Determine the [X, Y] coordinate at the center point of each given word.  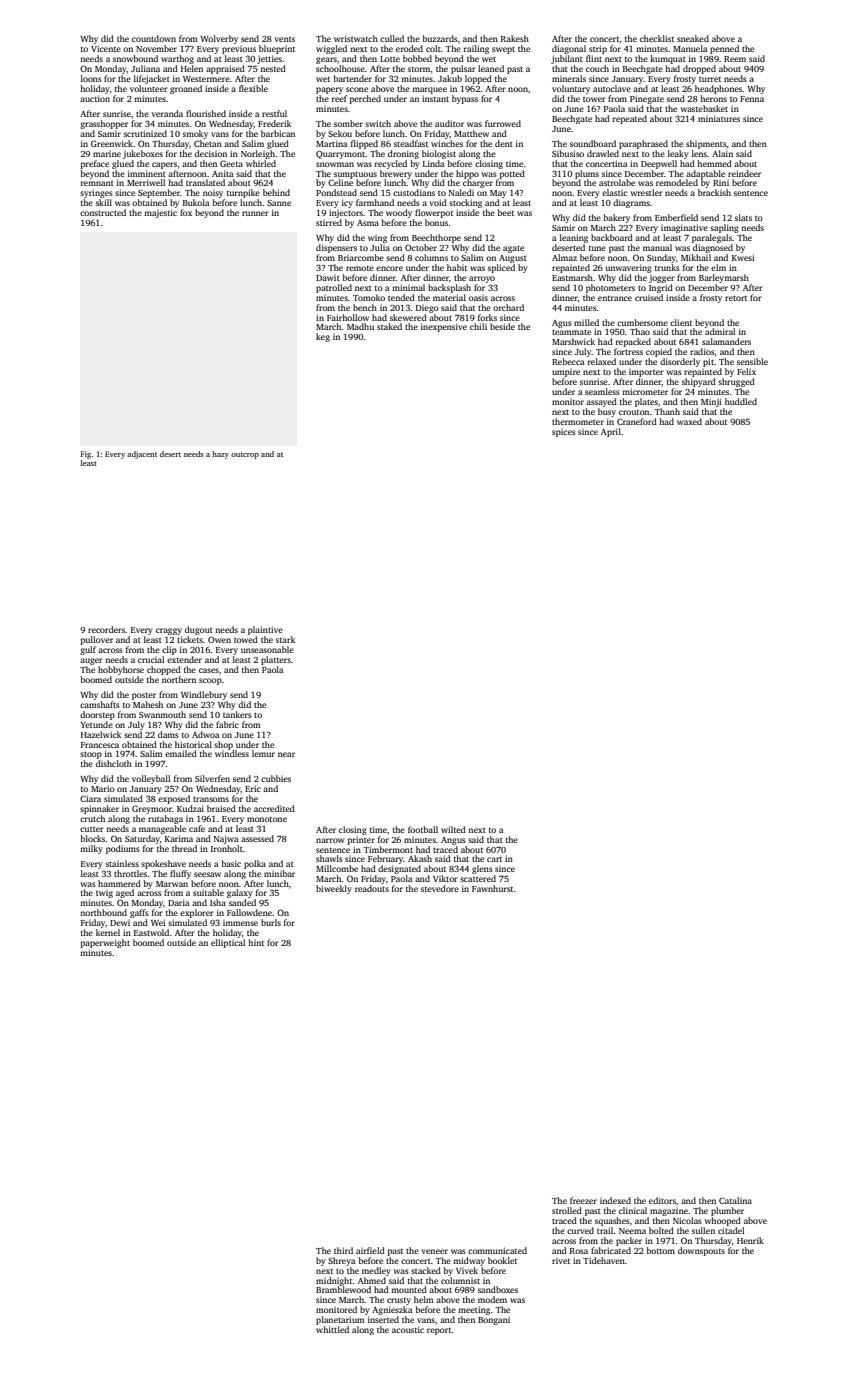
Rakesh [515, 38]
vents [285, 39]
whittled [332, 1329]
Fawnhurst [492, 888]
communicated [497, 1250]
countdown [154, 38]
